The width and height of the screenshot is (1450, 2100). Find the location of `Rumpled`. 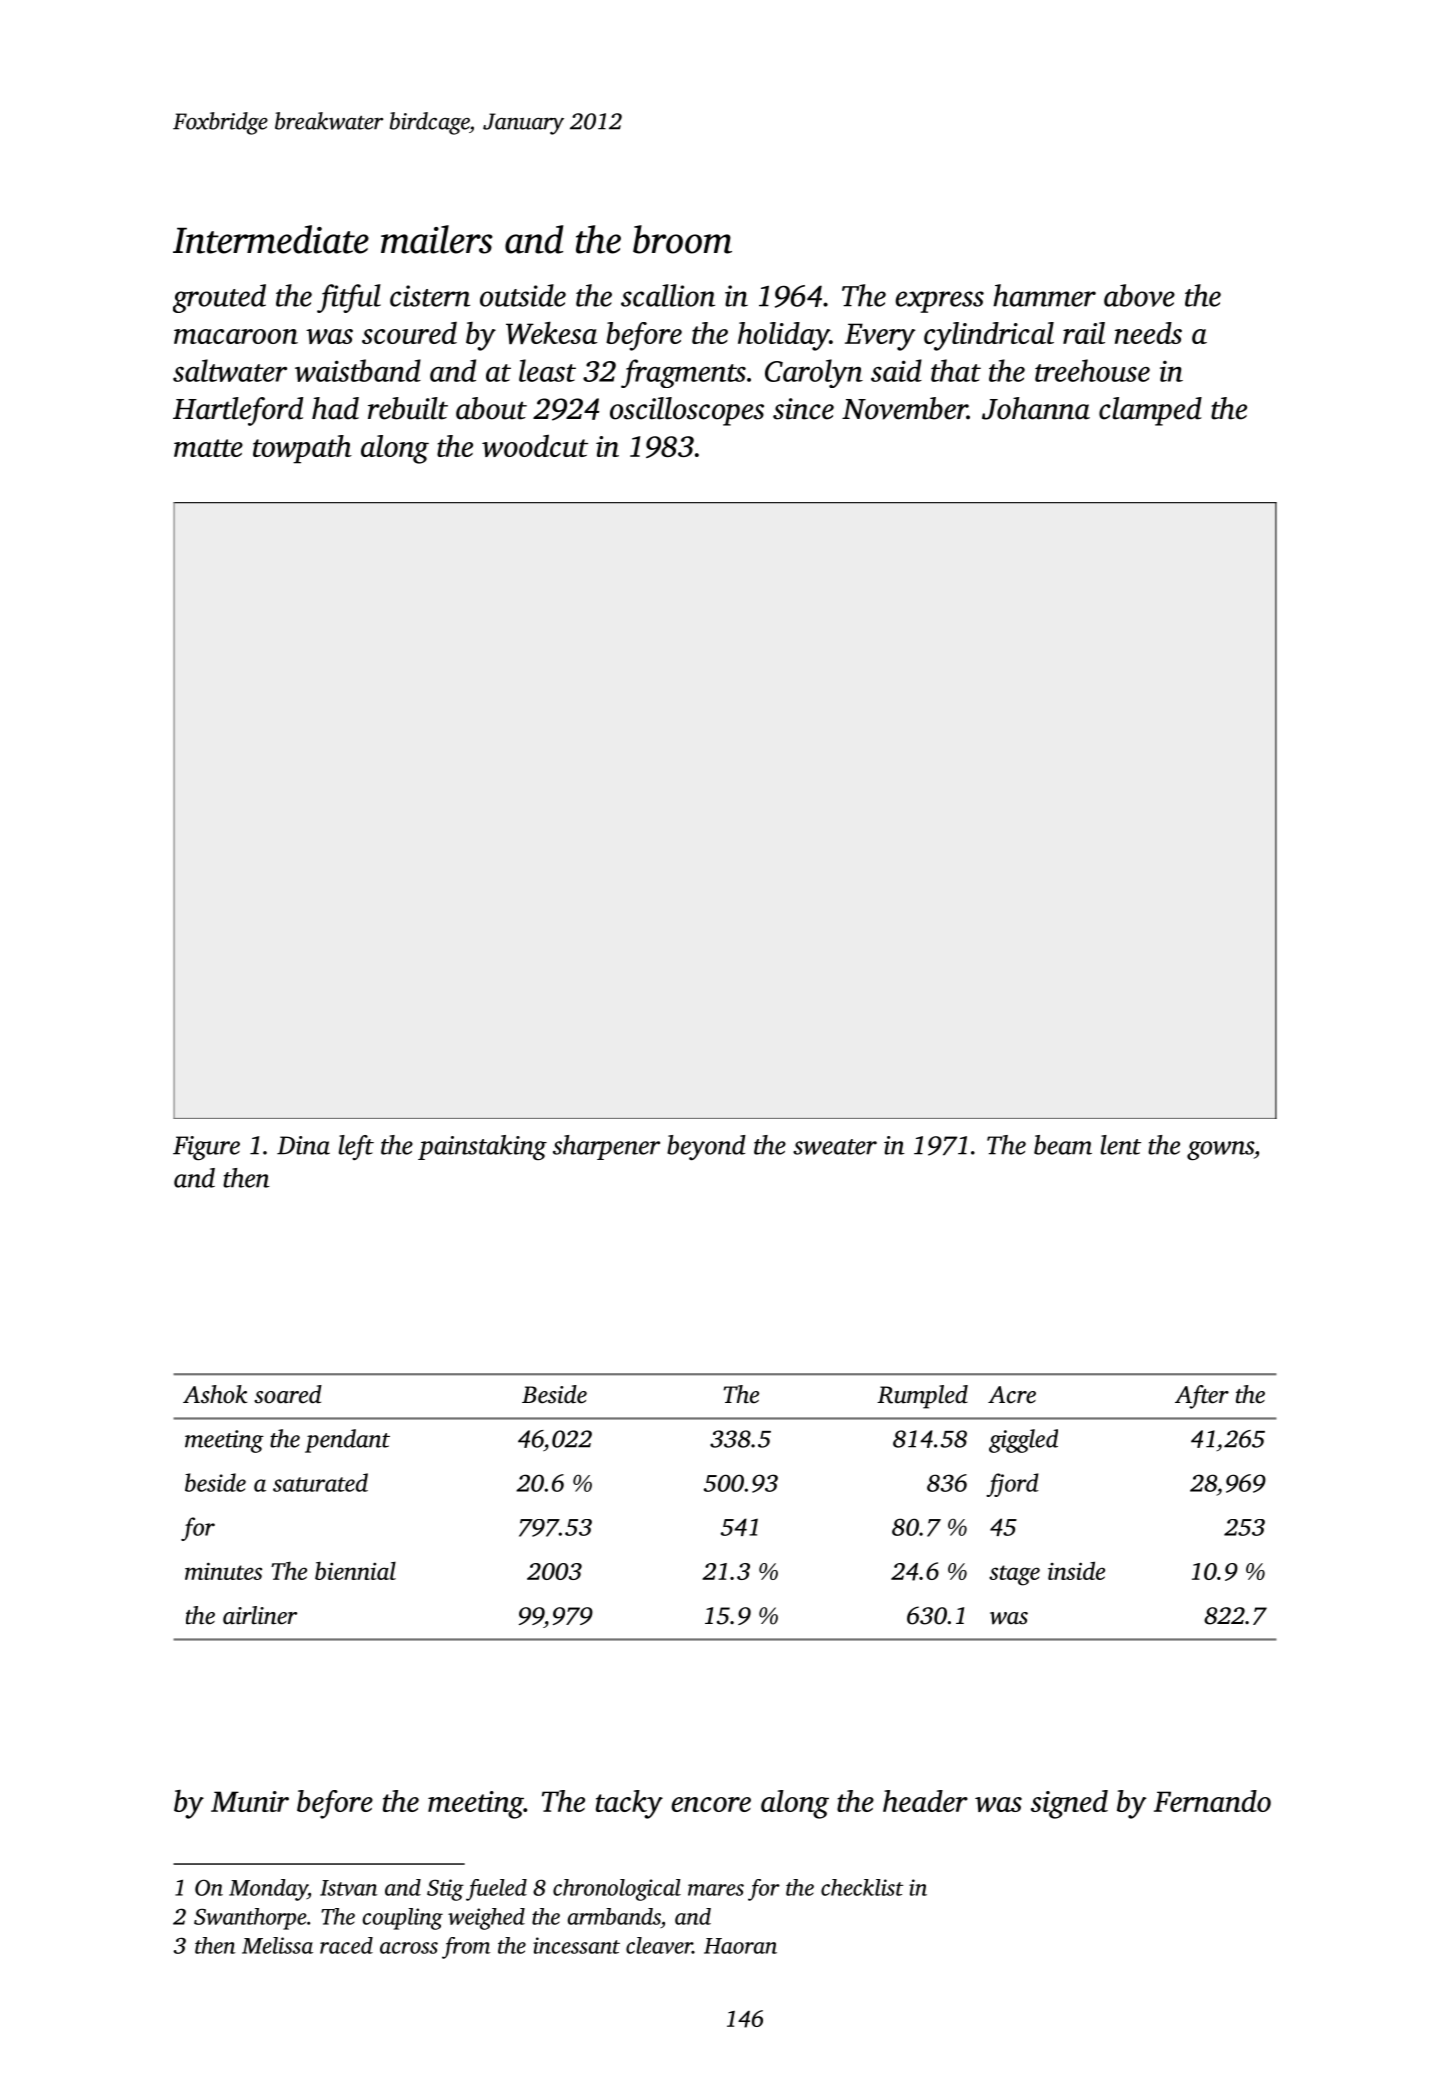

Rumpled is located at coordinates (922, 1397).
